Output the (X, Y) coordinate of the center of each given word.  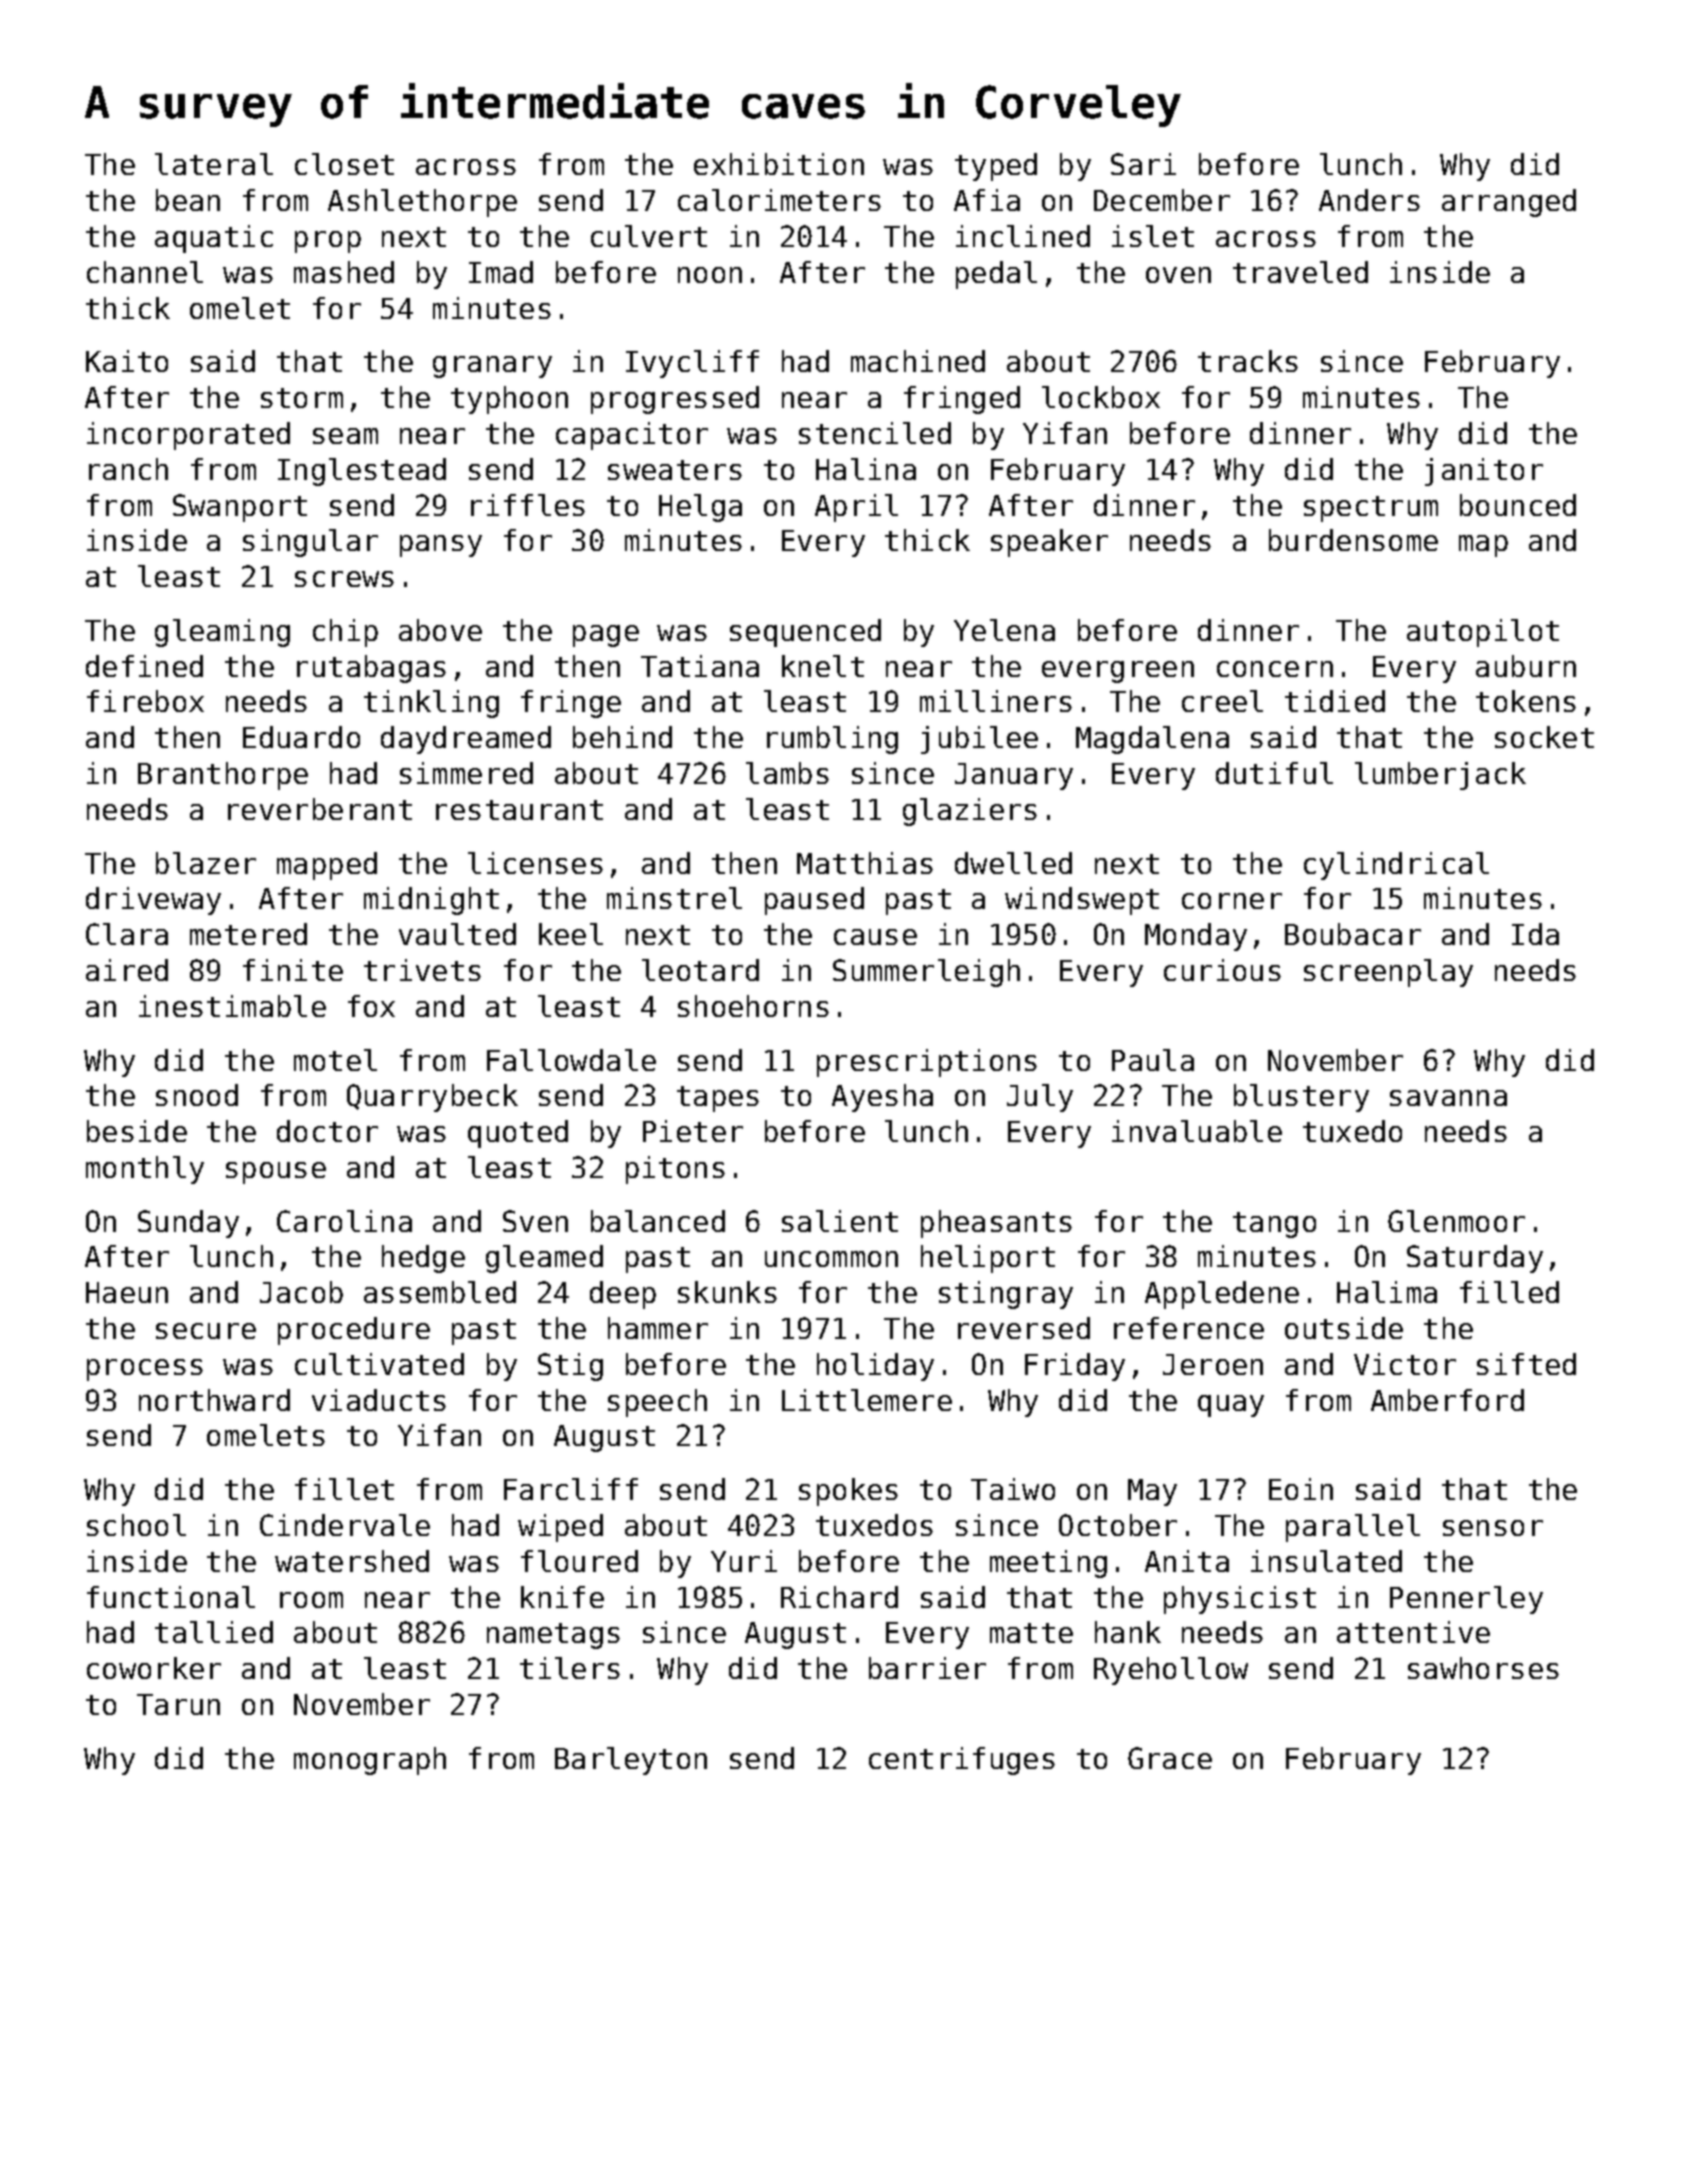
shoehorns (753, 1006)
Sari (1143, 164)
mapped (327, 866)
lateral (214, 164)
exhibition (779, 164)
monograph (370, 1761)
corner (1232, 901)
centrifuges (962, 1761)
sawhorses (1483, 1668)
